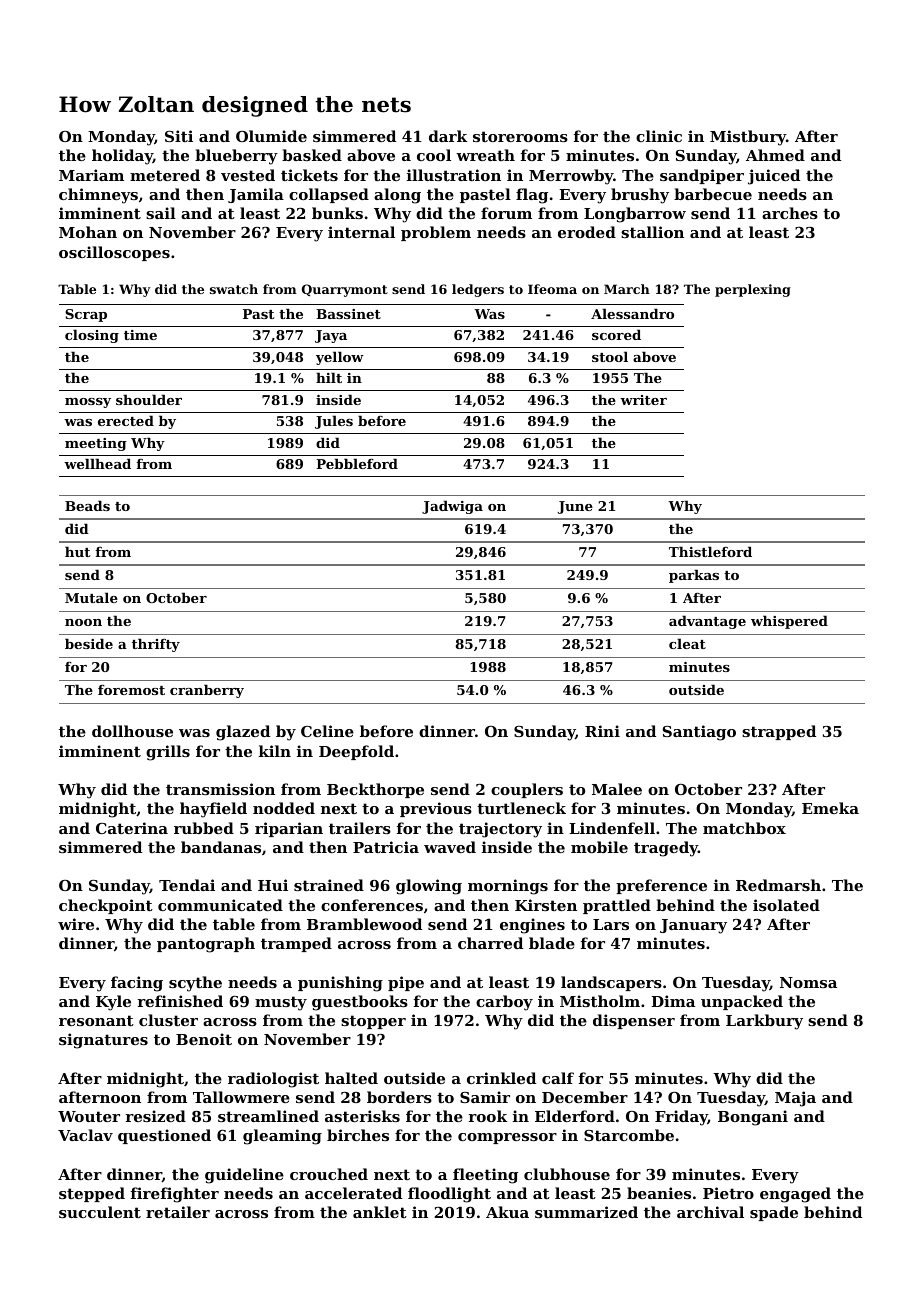 Image resolution: width=924 pixels, height=1308 pixels. I want to click on dark, so click(448, 136).
